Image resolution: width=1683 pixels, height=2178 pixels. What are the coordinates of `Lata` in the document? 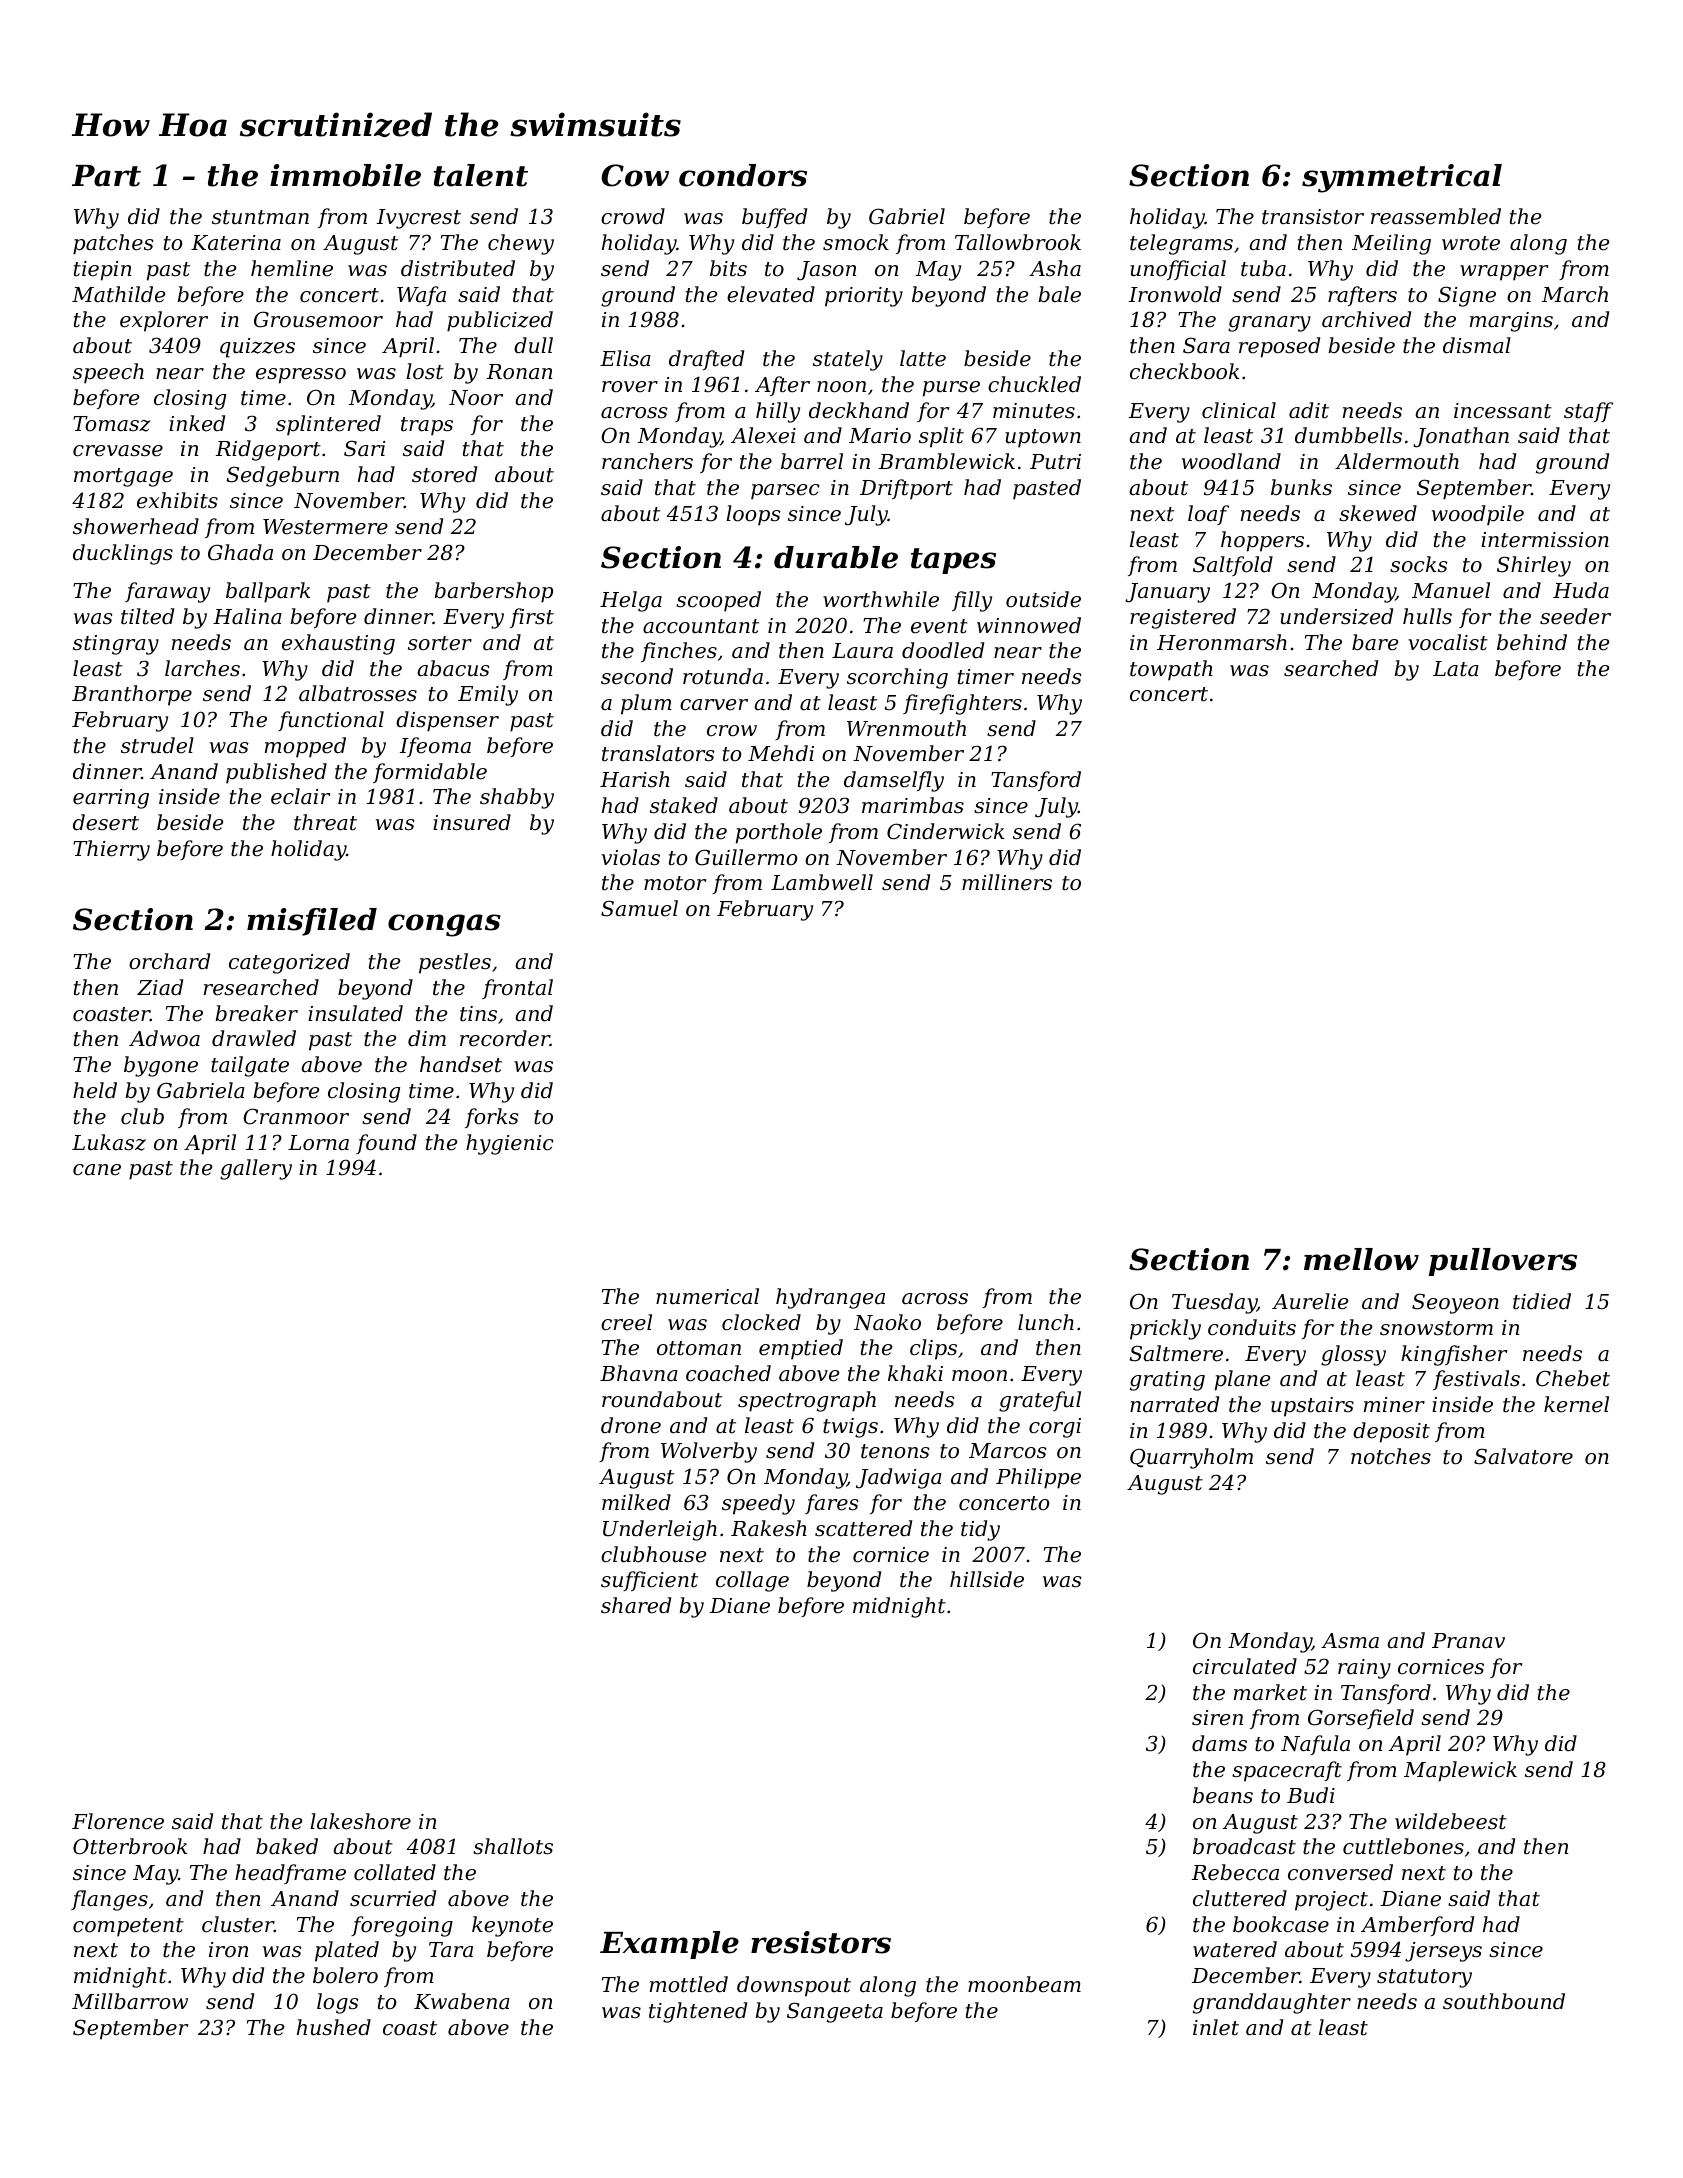 It's located at (1456, 669).
